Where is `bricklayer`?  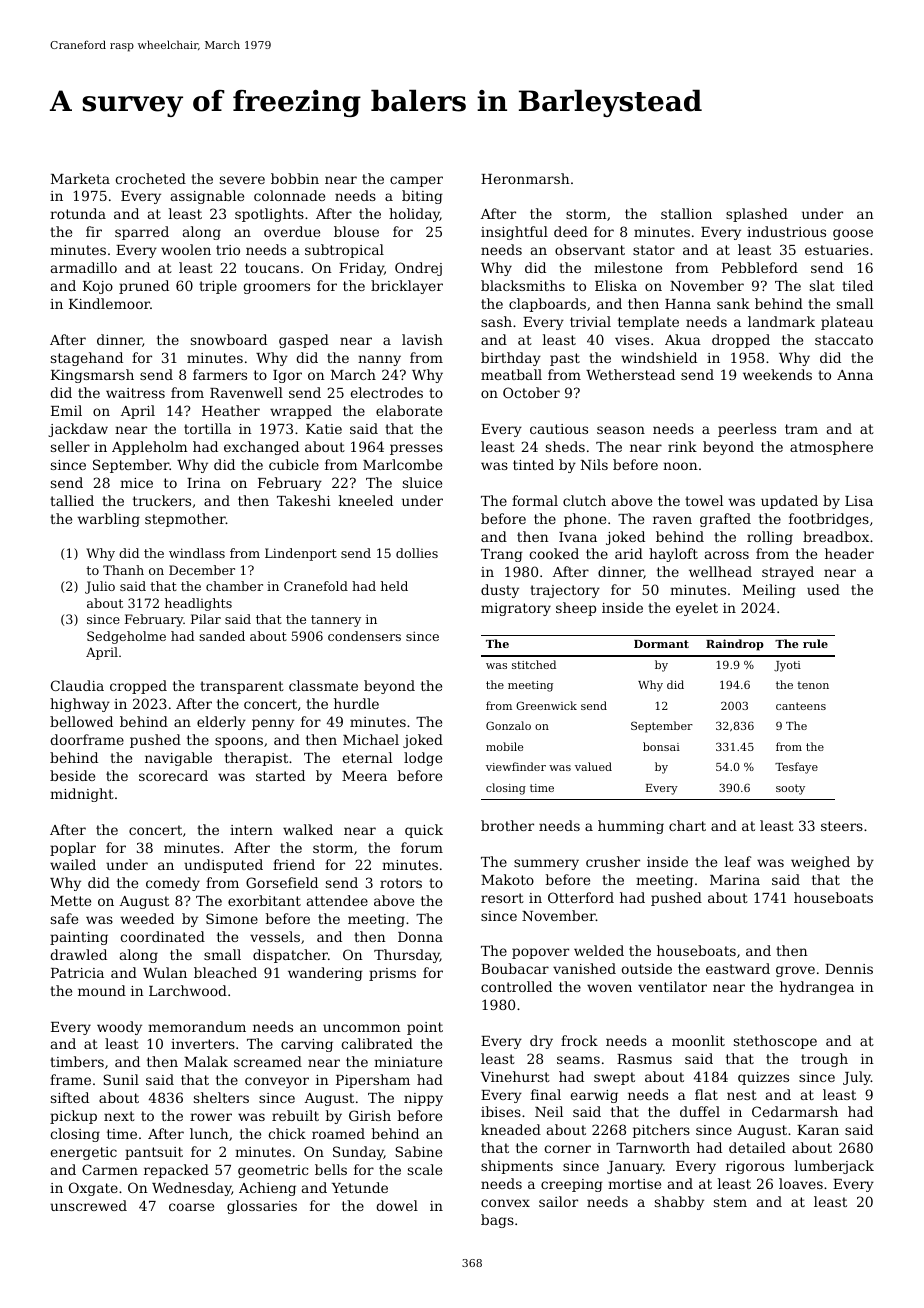
bricklayer is located at coordinates (407, 287).
